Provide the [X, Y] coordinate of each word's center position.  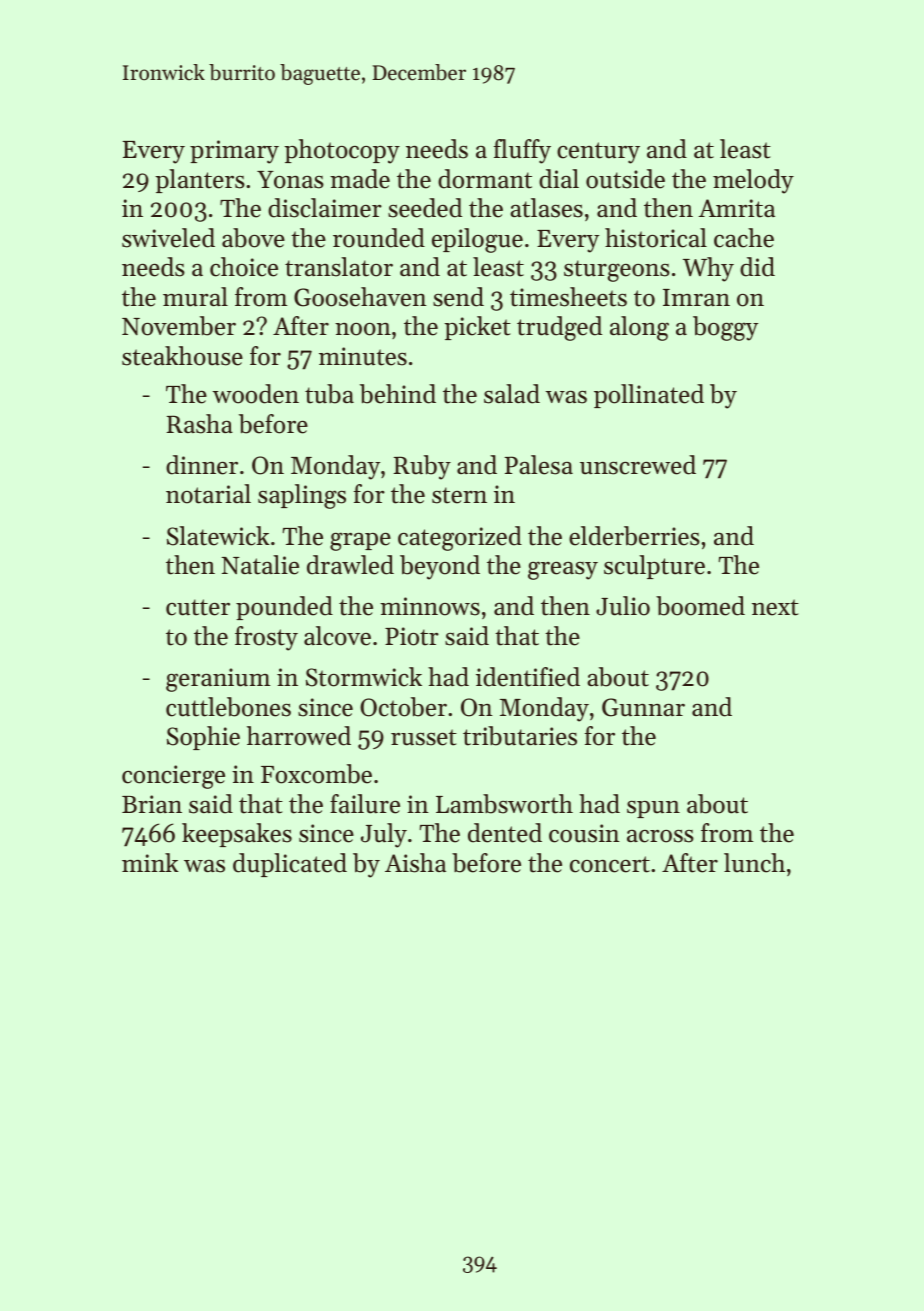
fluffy [522, 151]
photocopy [342, 151]
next [775, 607]
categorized [460, 538]
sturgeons [617, 271]
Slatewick [218, 536]
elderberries [634, 536]
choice [244, 267]
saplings [302, 496]
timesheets [568, 297]
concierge [173, 777]
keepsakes [237, 835]
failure [365, 804]
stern [459, 495]
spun [653, 809]
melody [753, 181]
